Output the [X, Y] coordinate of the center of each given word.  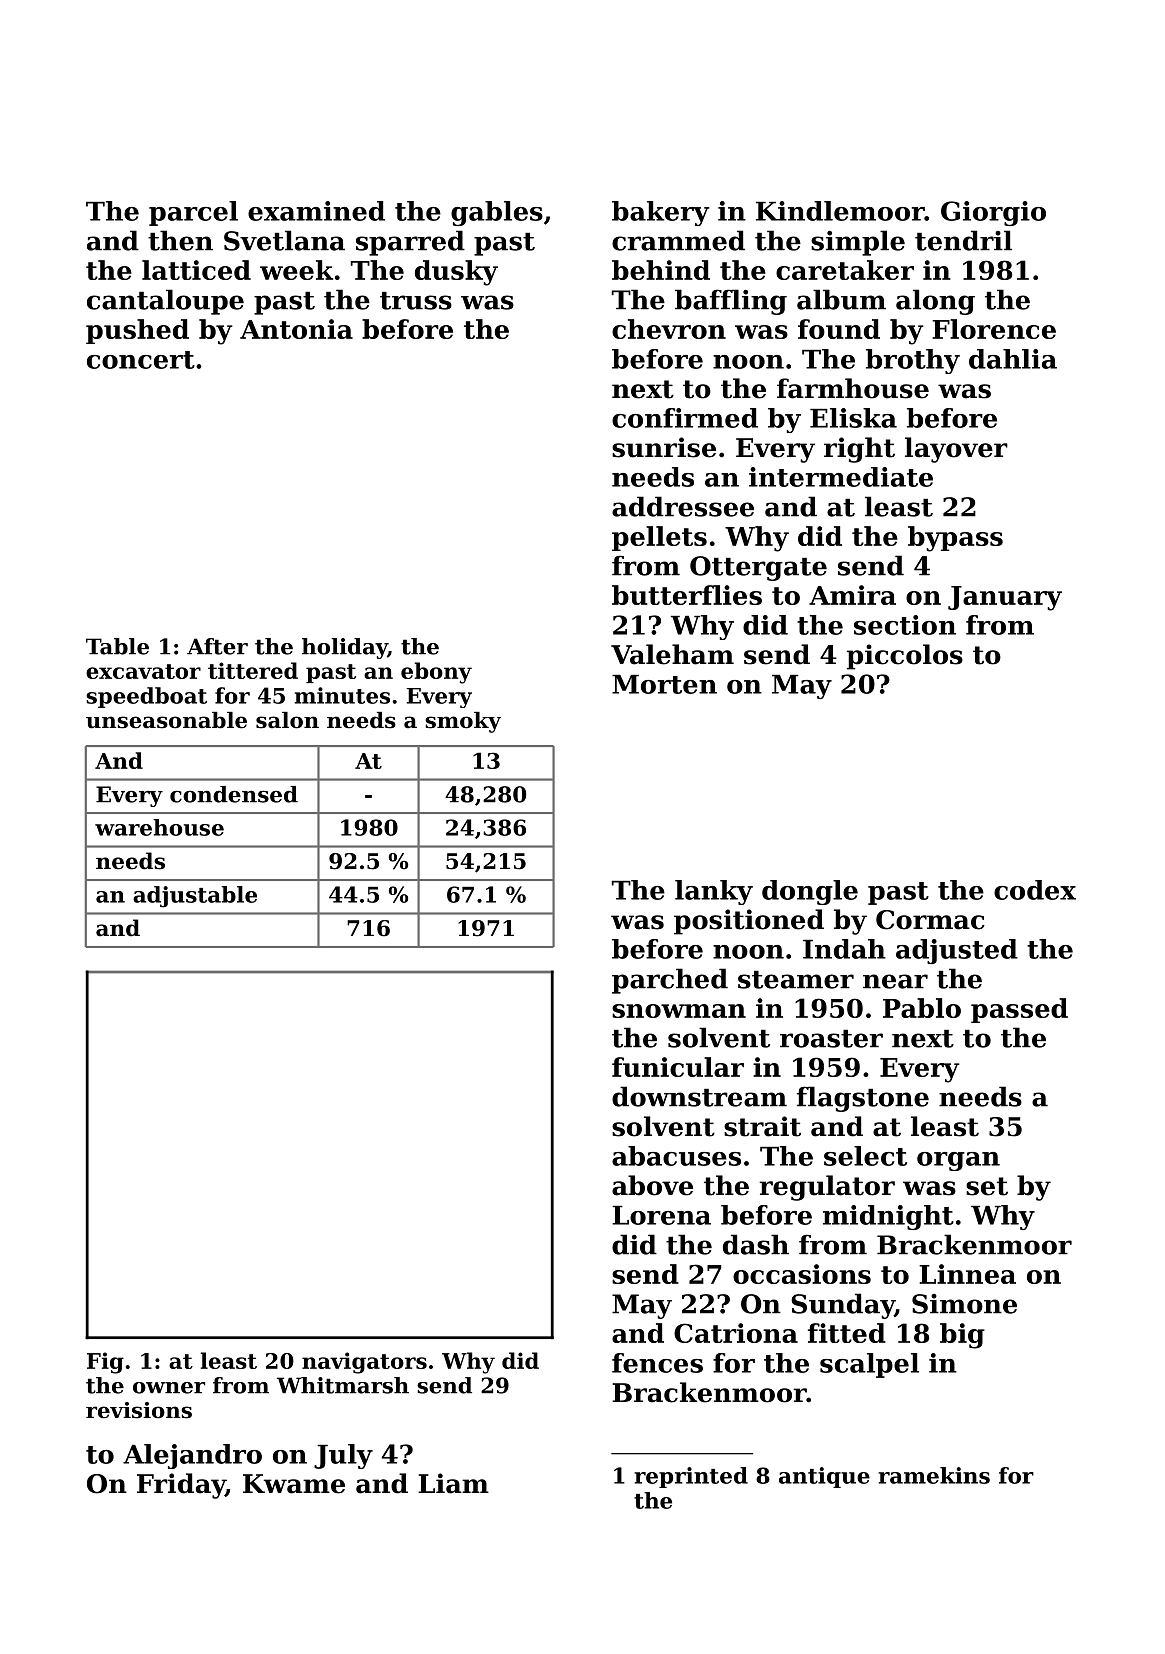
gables [497, 213]
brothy [913, 361]
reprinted [691, 1477]
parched [670, 981]
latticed [196, 270]
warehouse [159, 827]
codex [1035, 890]
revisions [139, 1410]
